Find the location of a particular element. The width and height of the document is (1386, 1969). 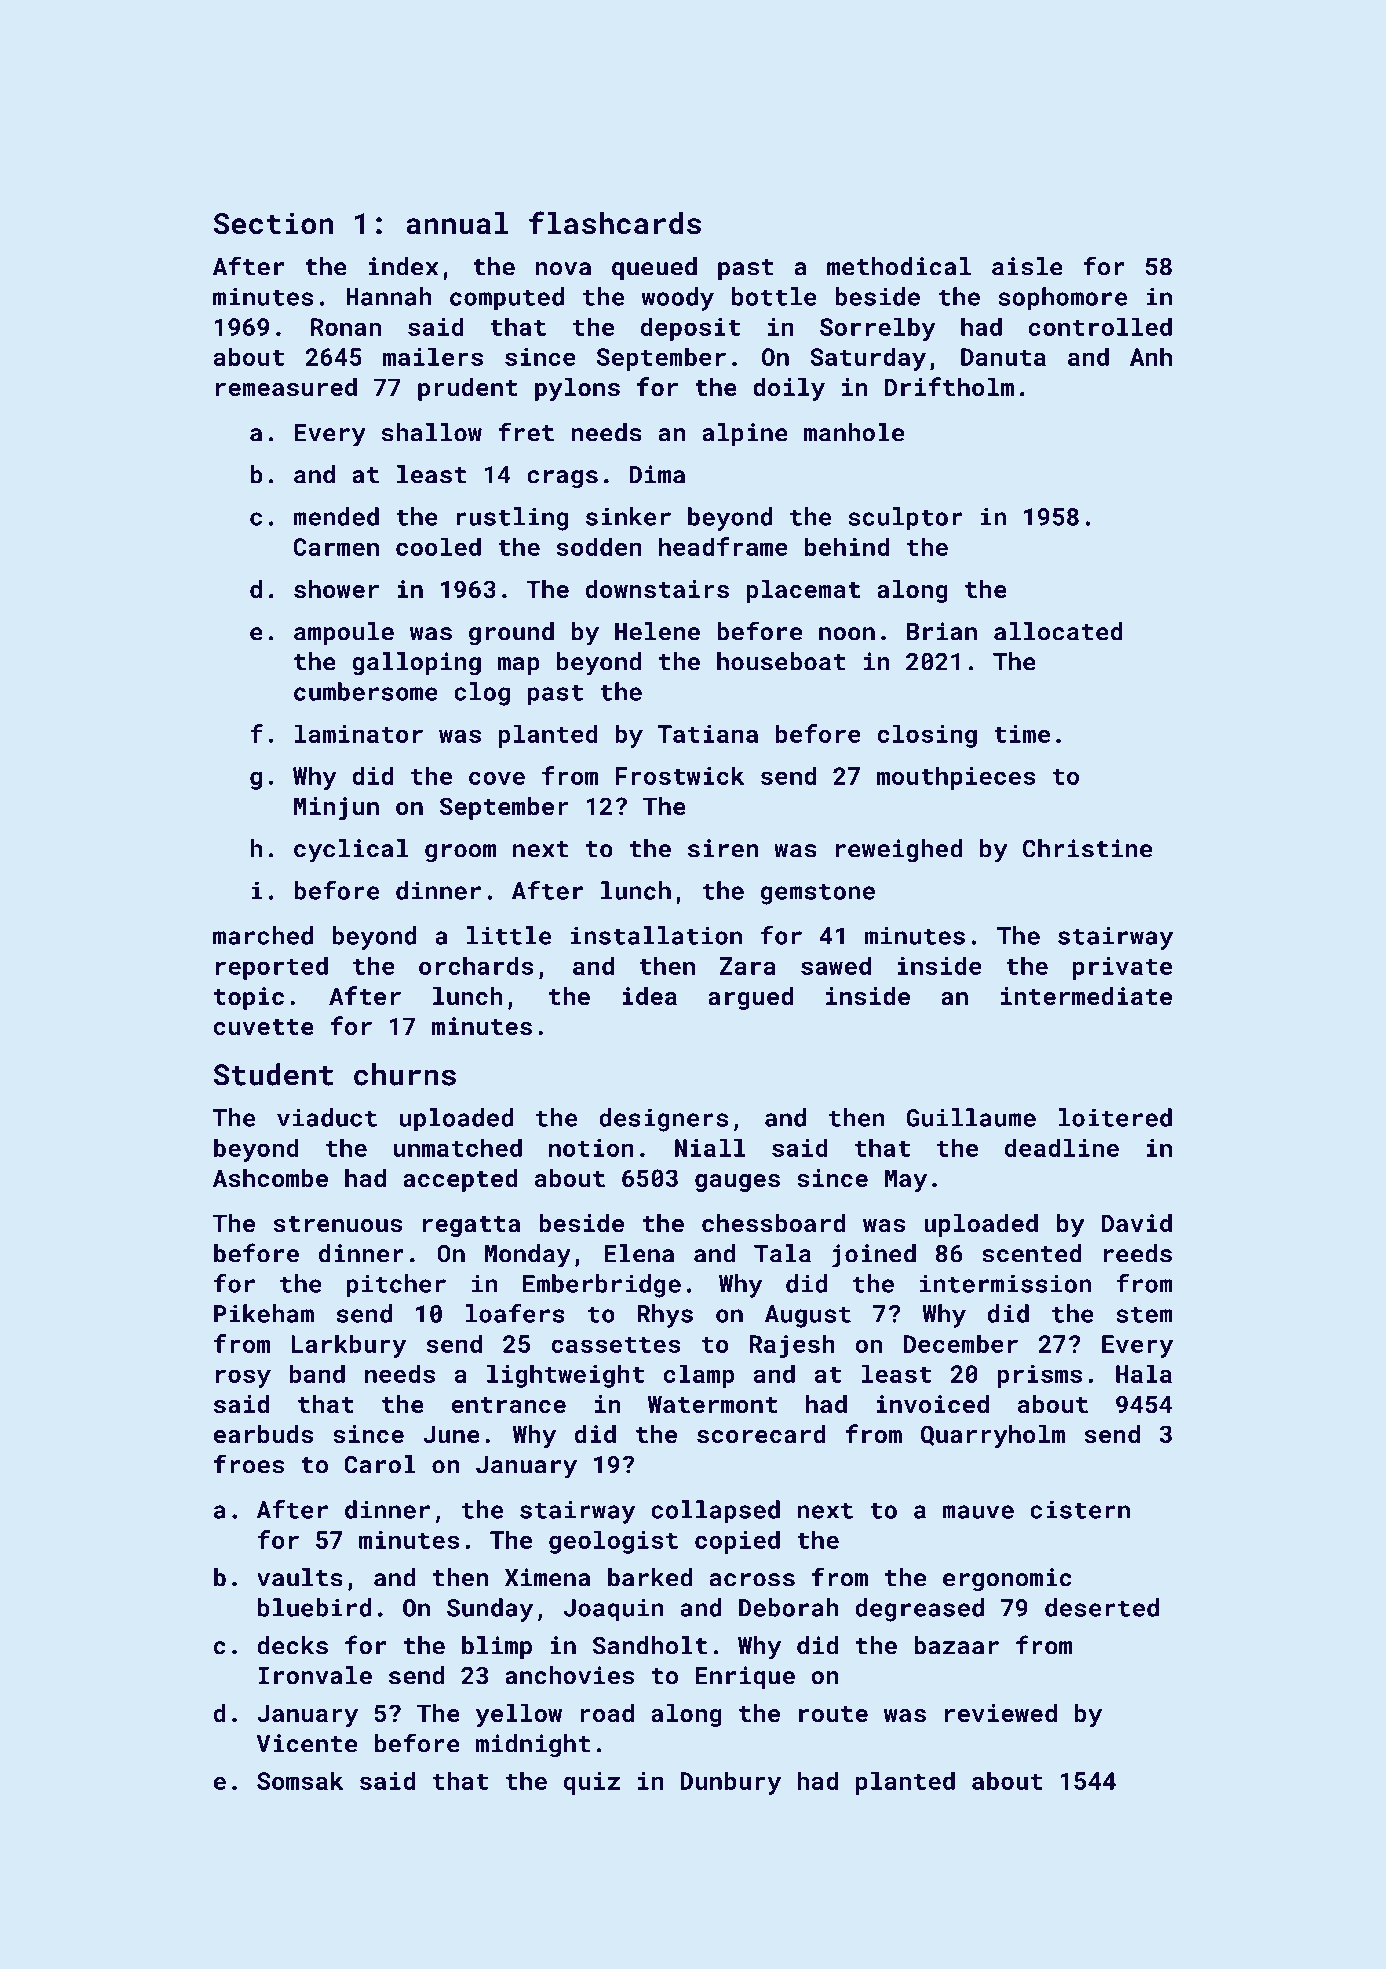

clamp is located at coordinates (699, 1376).
